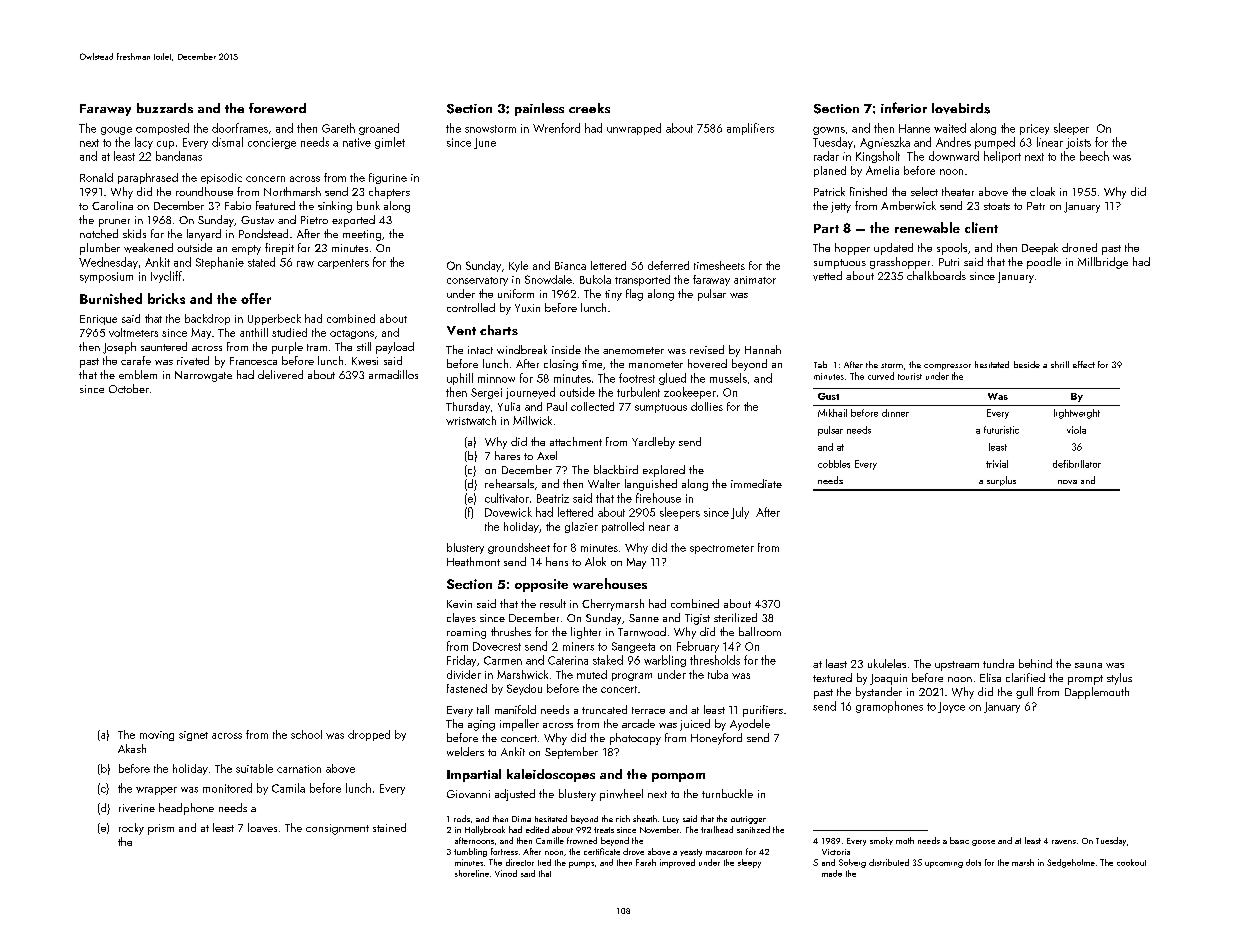 The image size is (1233, 952). What do you see at coordinates (472, 873) in the screenshot?
I see `shoreline` at bounding box center [472, 873].
